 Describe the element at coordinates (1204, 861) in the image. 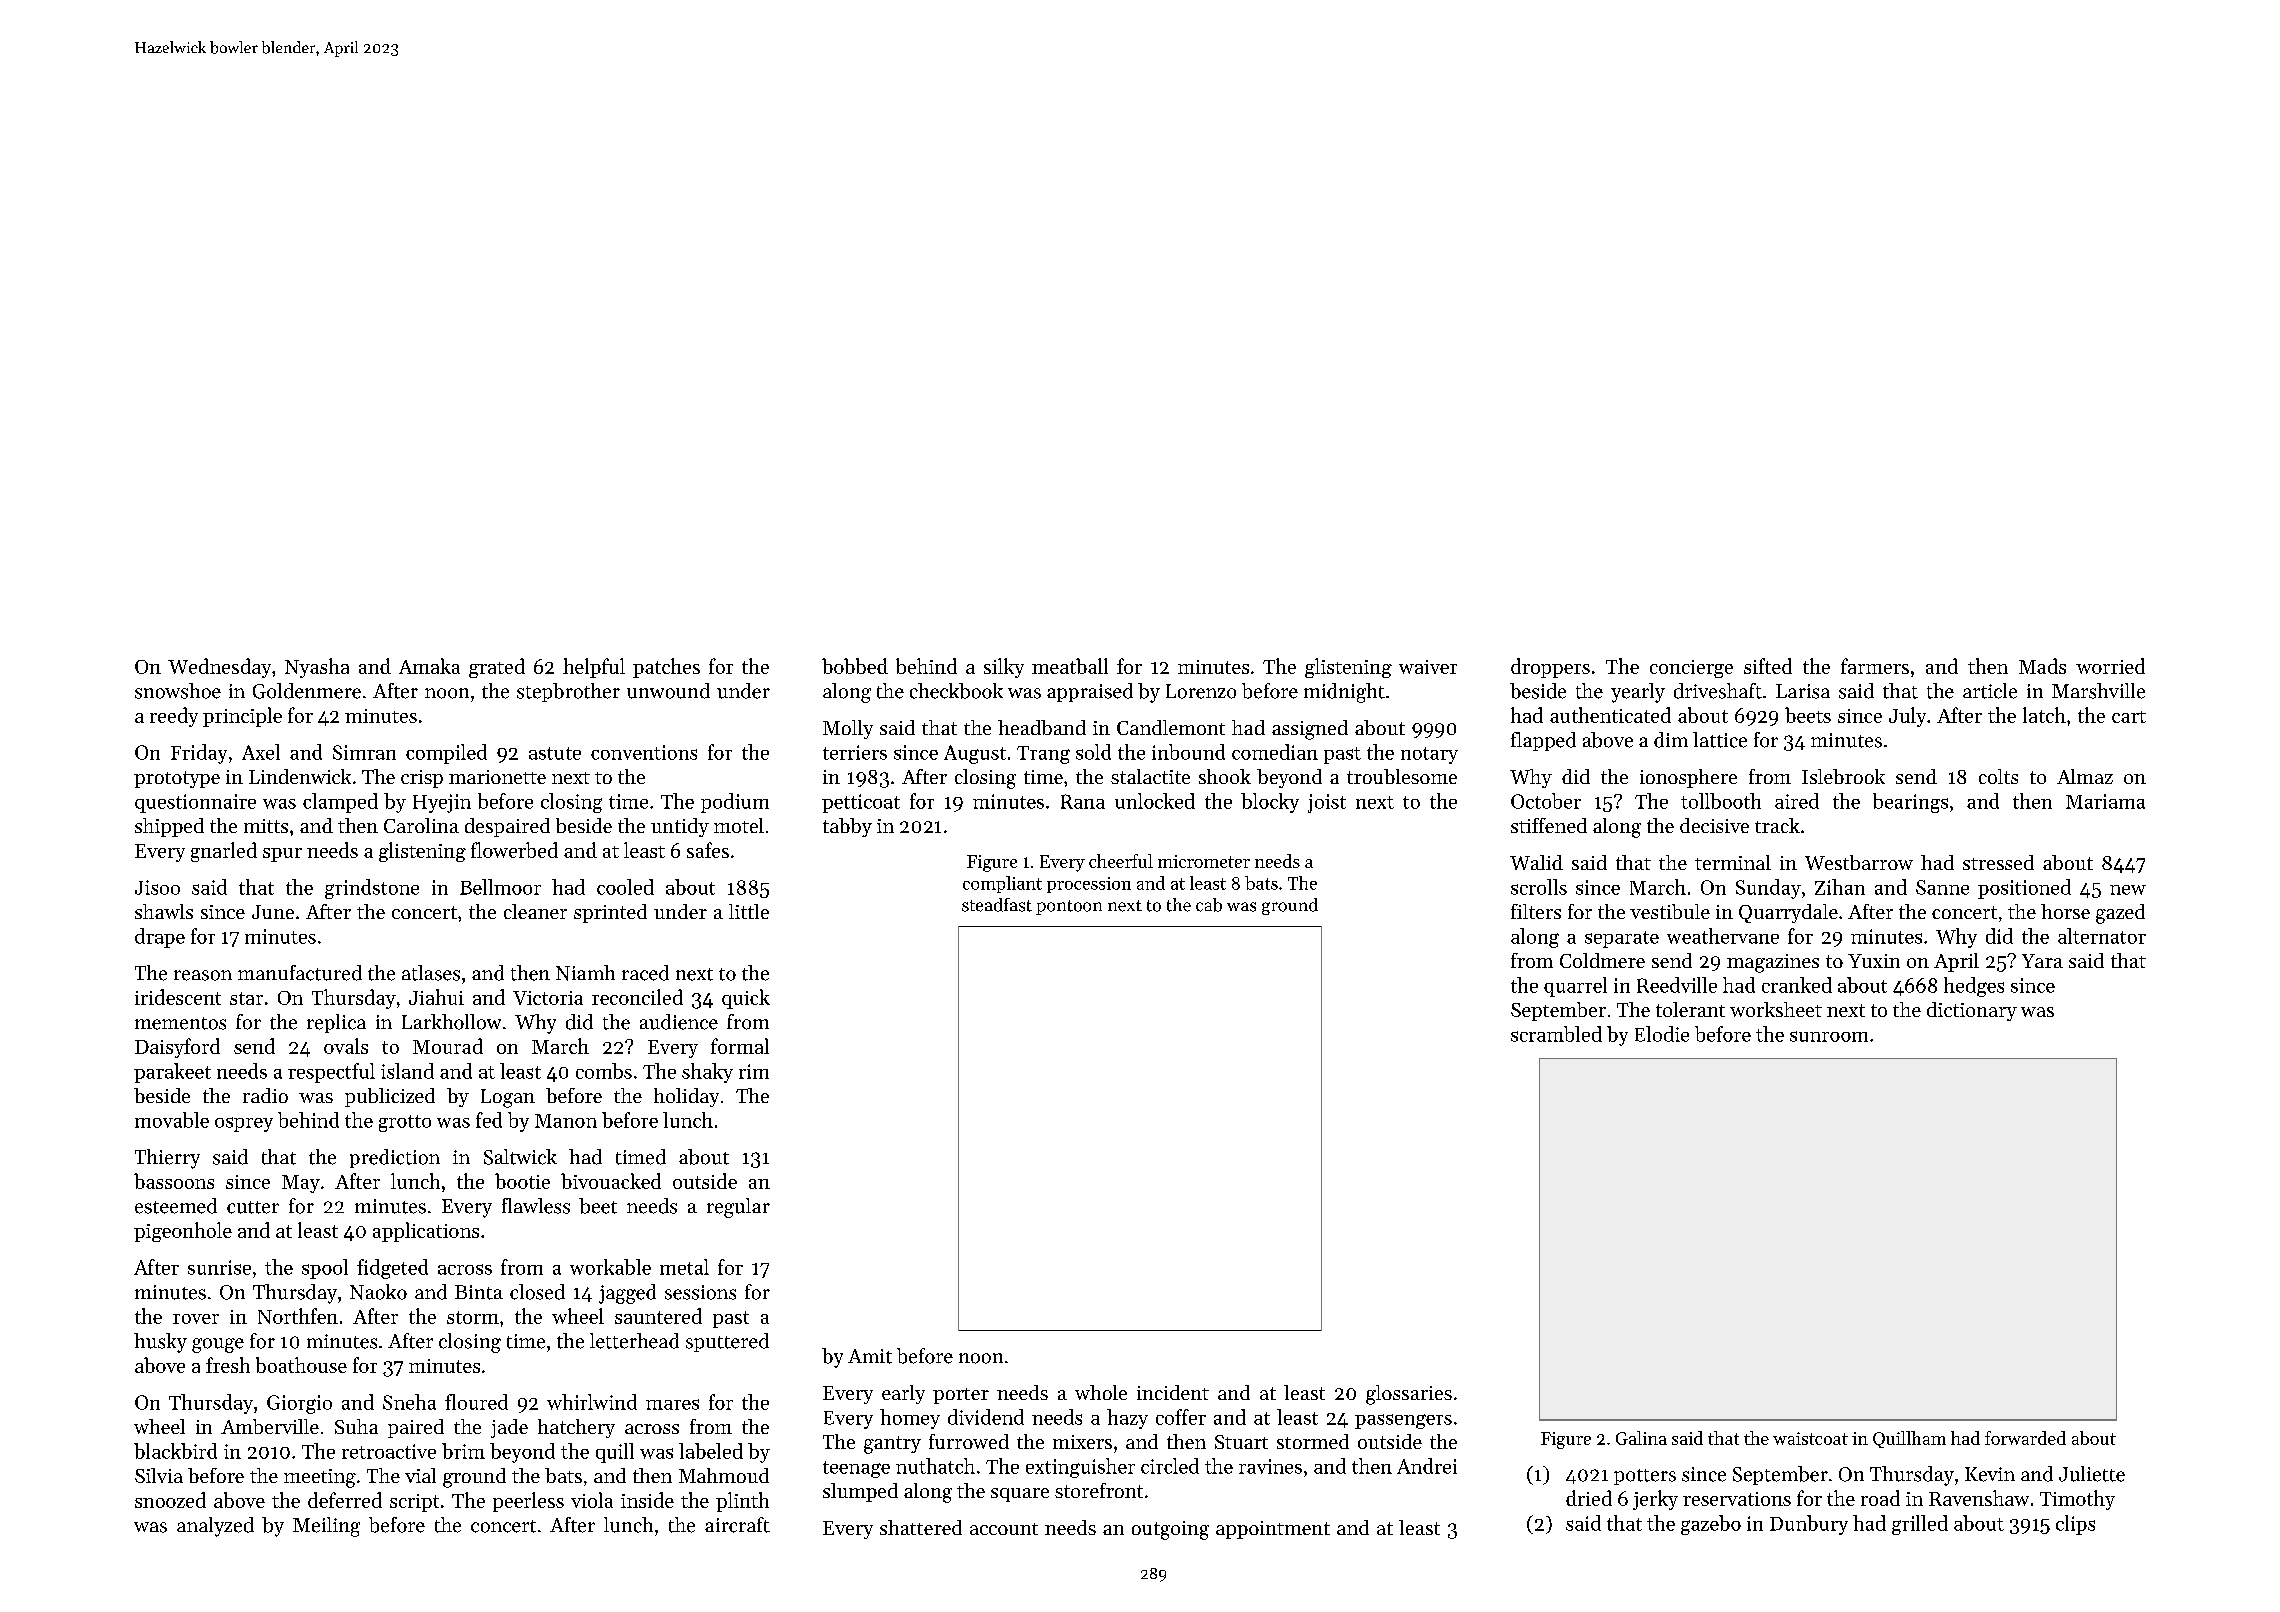

I see `micrometer` at that location.
